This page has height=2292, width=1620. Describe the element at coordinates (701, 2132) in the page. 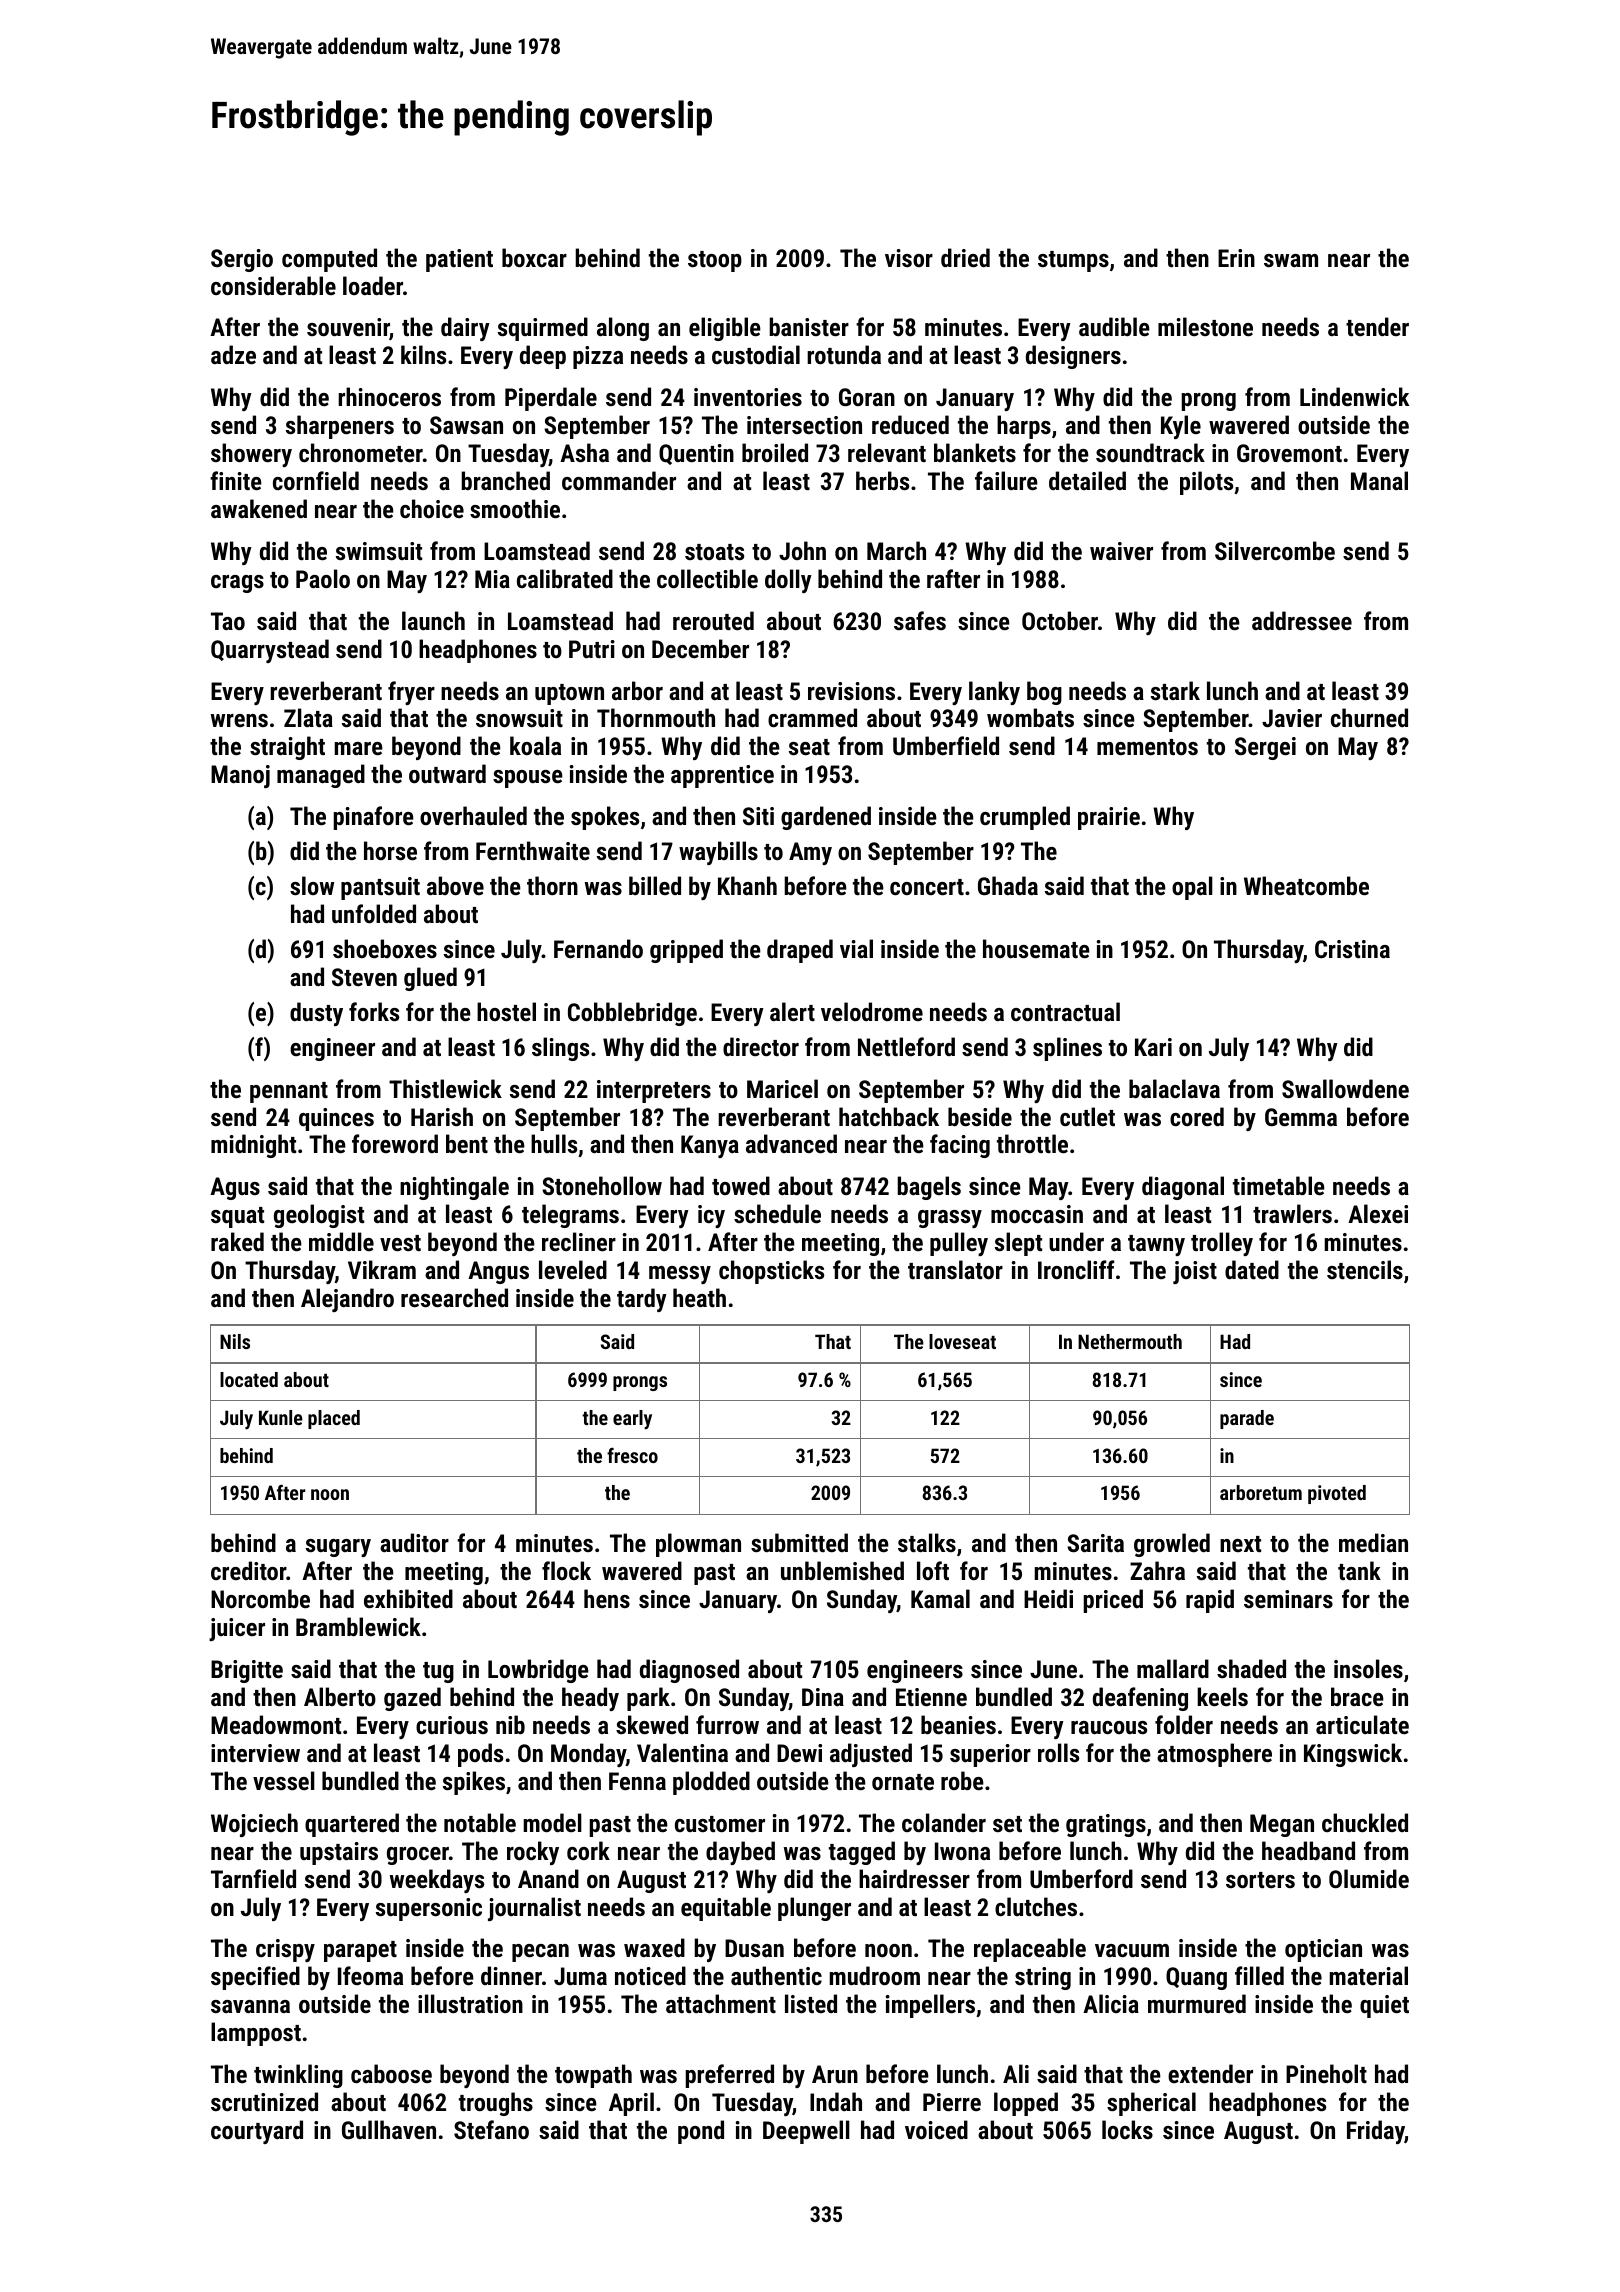

I see `pond` at that location.
